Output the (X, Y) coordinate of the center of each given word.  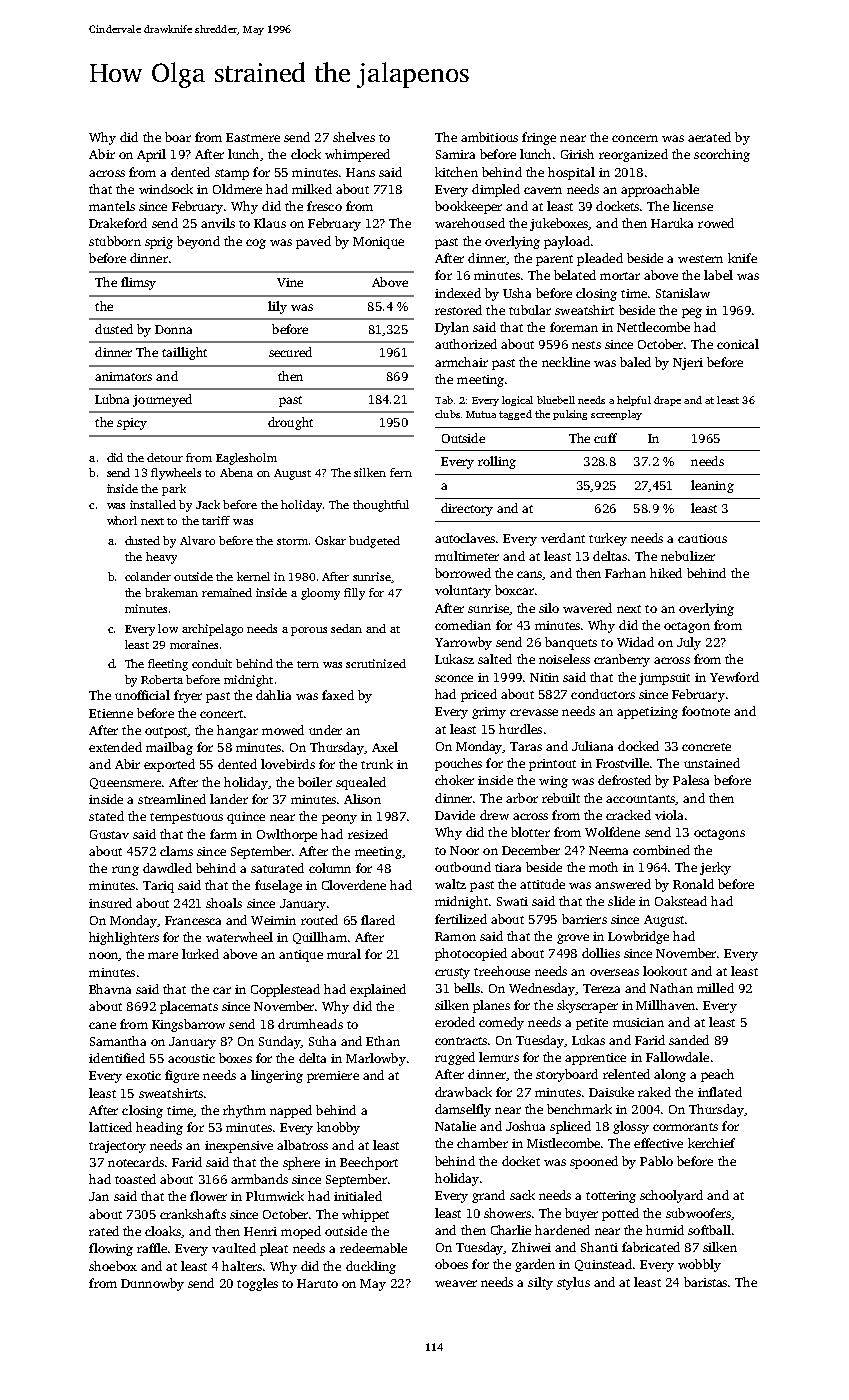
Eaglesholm (246, 459)
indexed (458, 293)
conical (738, 344)
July (689, 643)
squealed (361, 783)
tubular (530, 310)
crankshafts (193, 1214)
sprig (159, 243)
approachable (660, 190)
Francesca (193, 920)
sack (522, 1195)
